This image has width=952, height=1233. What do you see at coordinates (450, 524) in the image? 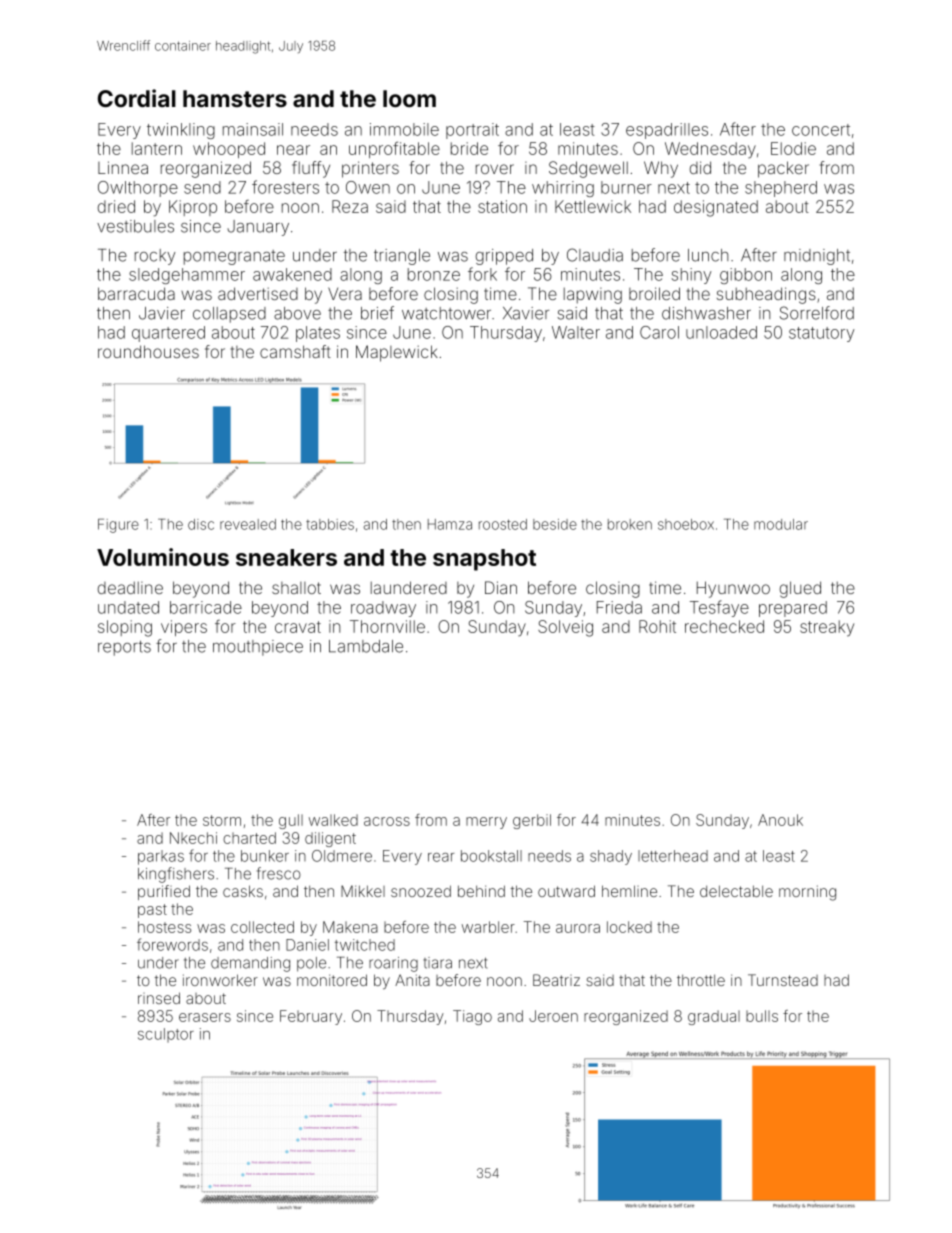
I see `Hamza` at bounding box center [450, 524].
